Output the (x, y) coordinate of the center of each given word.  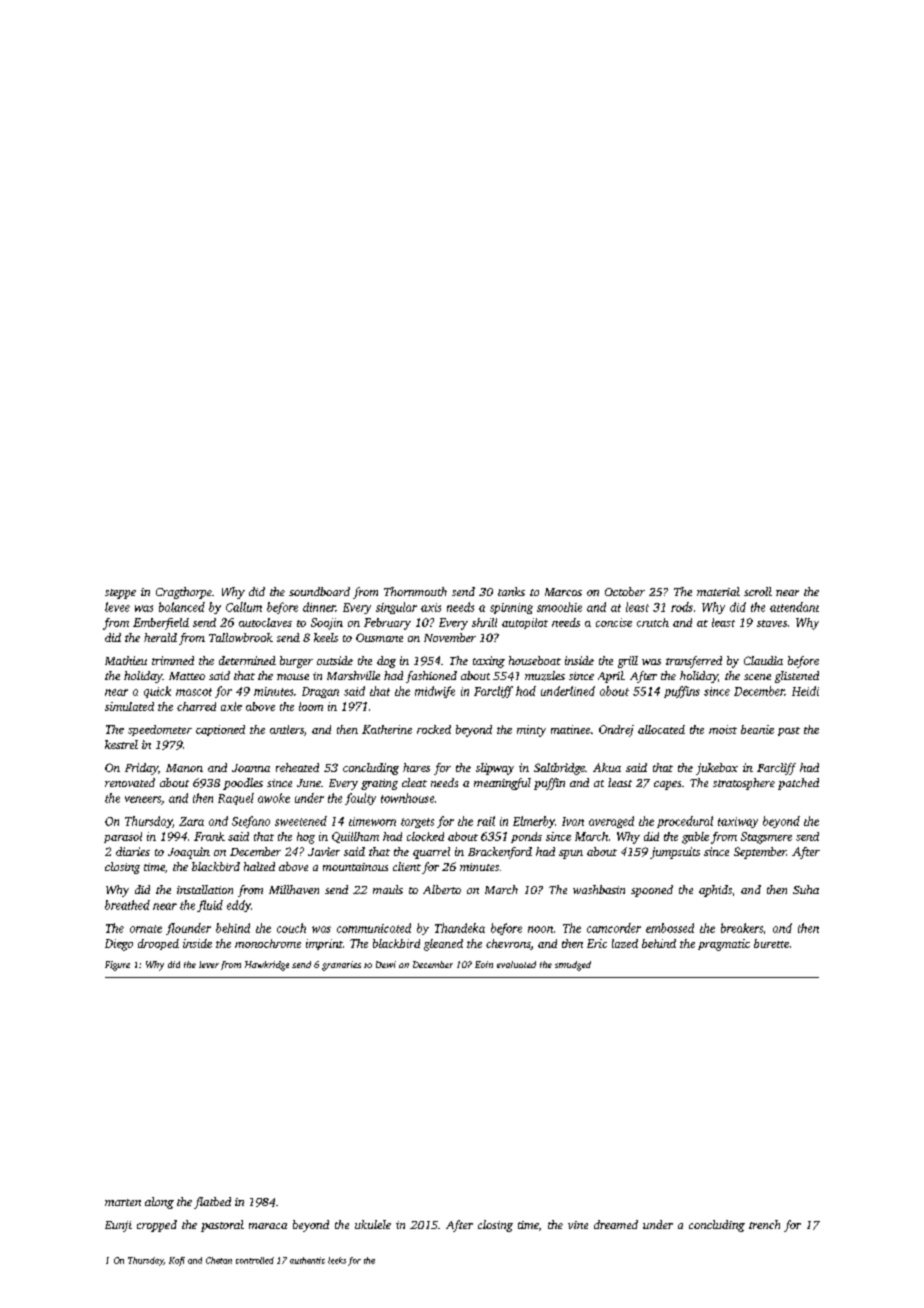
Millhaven (294, 889)
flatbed (212, 1203)
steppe (120, 594)
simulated (129, 706)
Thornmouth (415, 591)
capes (667, 785)
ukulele (373, 1224)
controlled (255, 1260)
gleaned (443, 945)
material (718, 591)
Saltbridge (559, 769)
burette (771, 943)
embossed (670, 928)
